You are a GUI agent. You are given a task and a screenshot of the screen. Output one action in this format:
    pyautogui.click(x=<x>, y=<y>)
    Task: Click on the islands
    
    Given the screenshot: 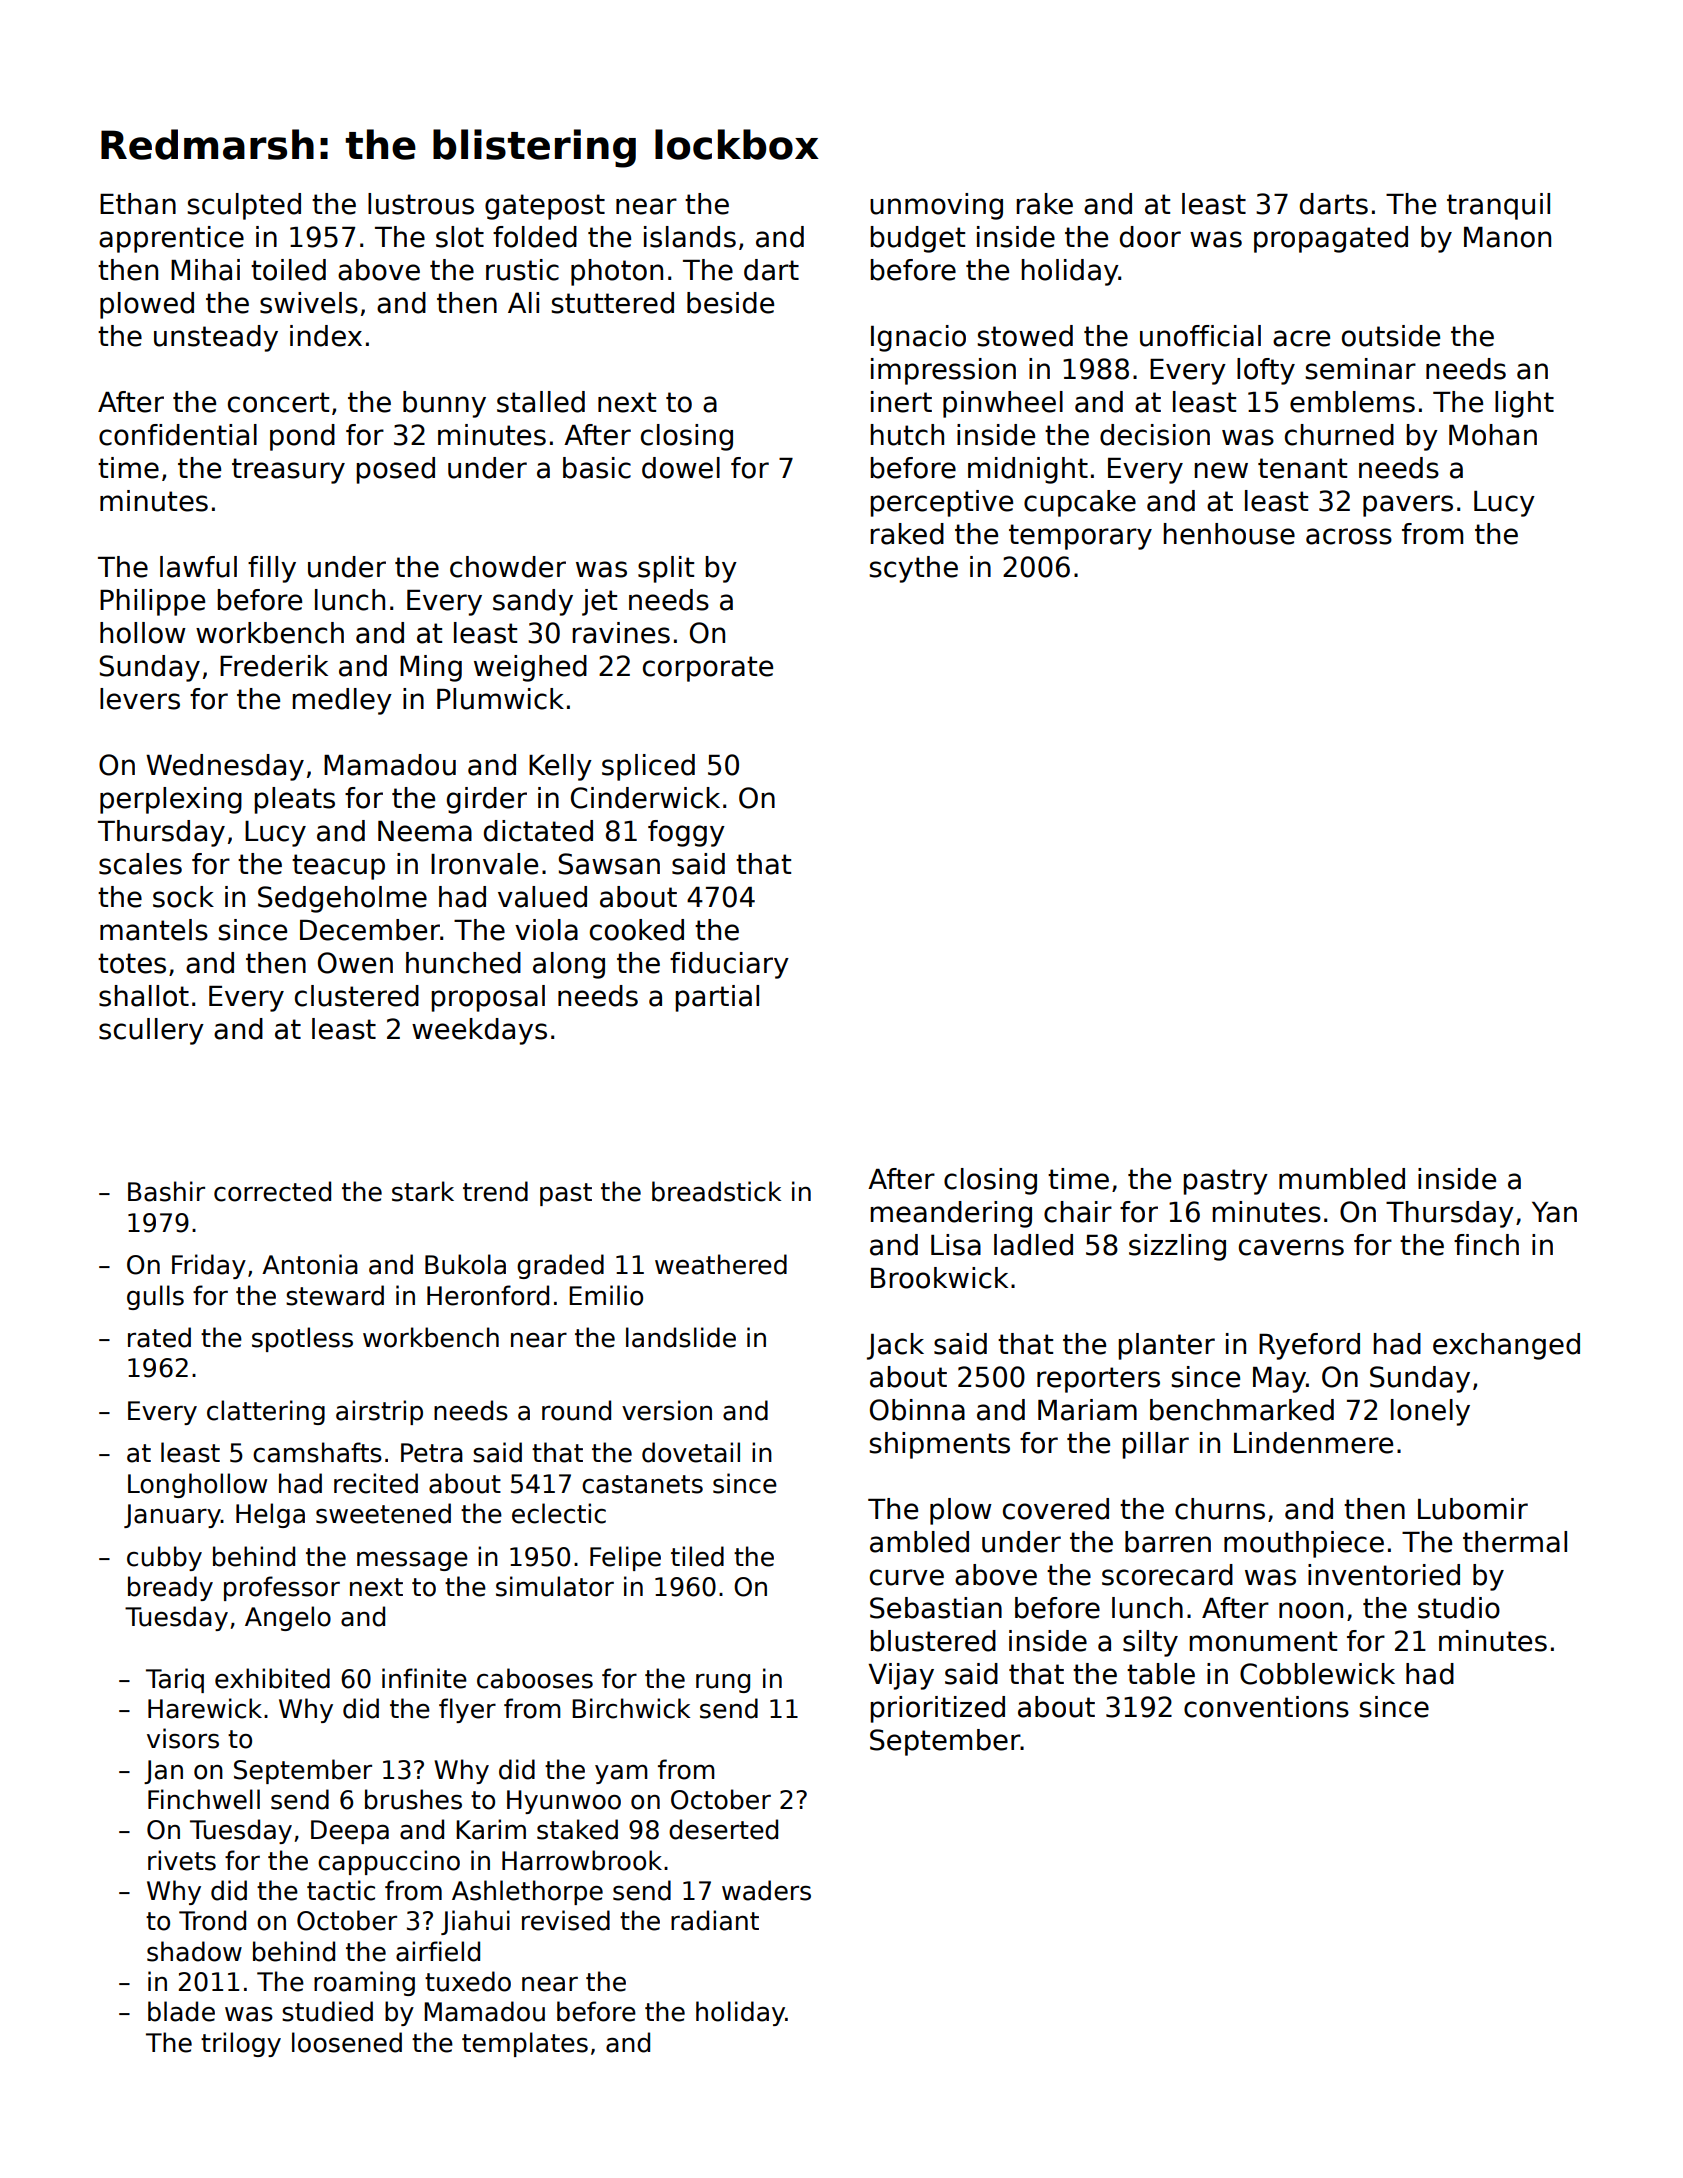 What is the action you would take?
    pyautogui.click(x=690, y=237)
